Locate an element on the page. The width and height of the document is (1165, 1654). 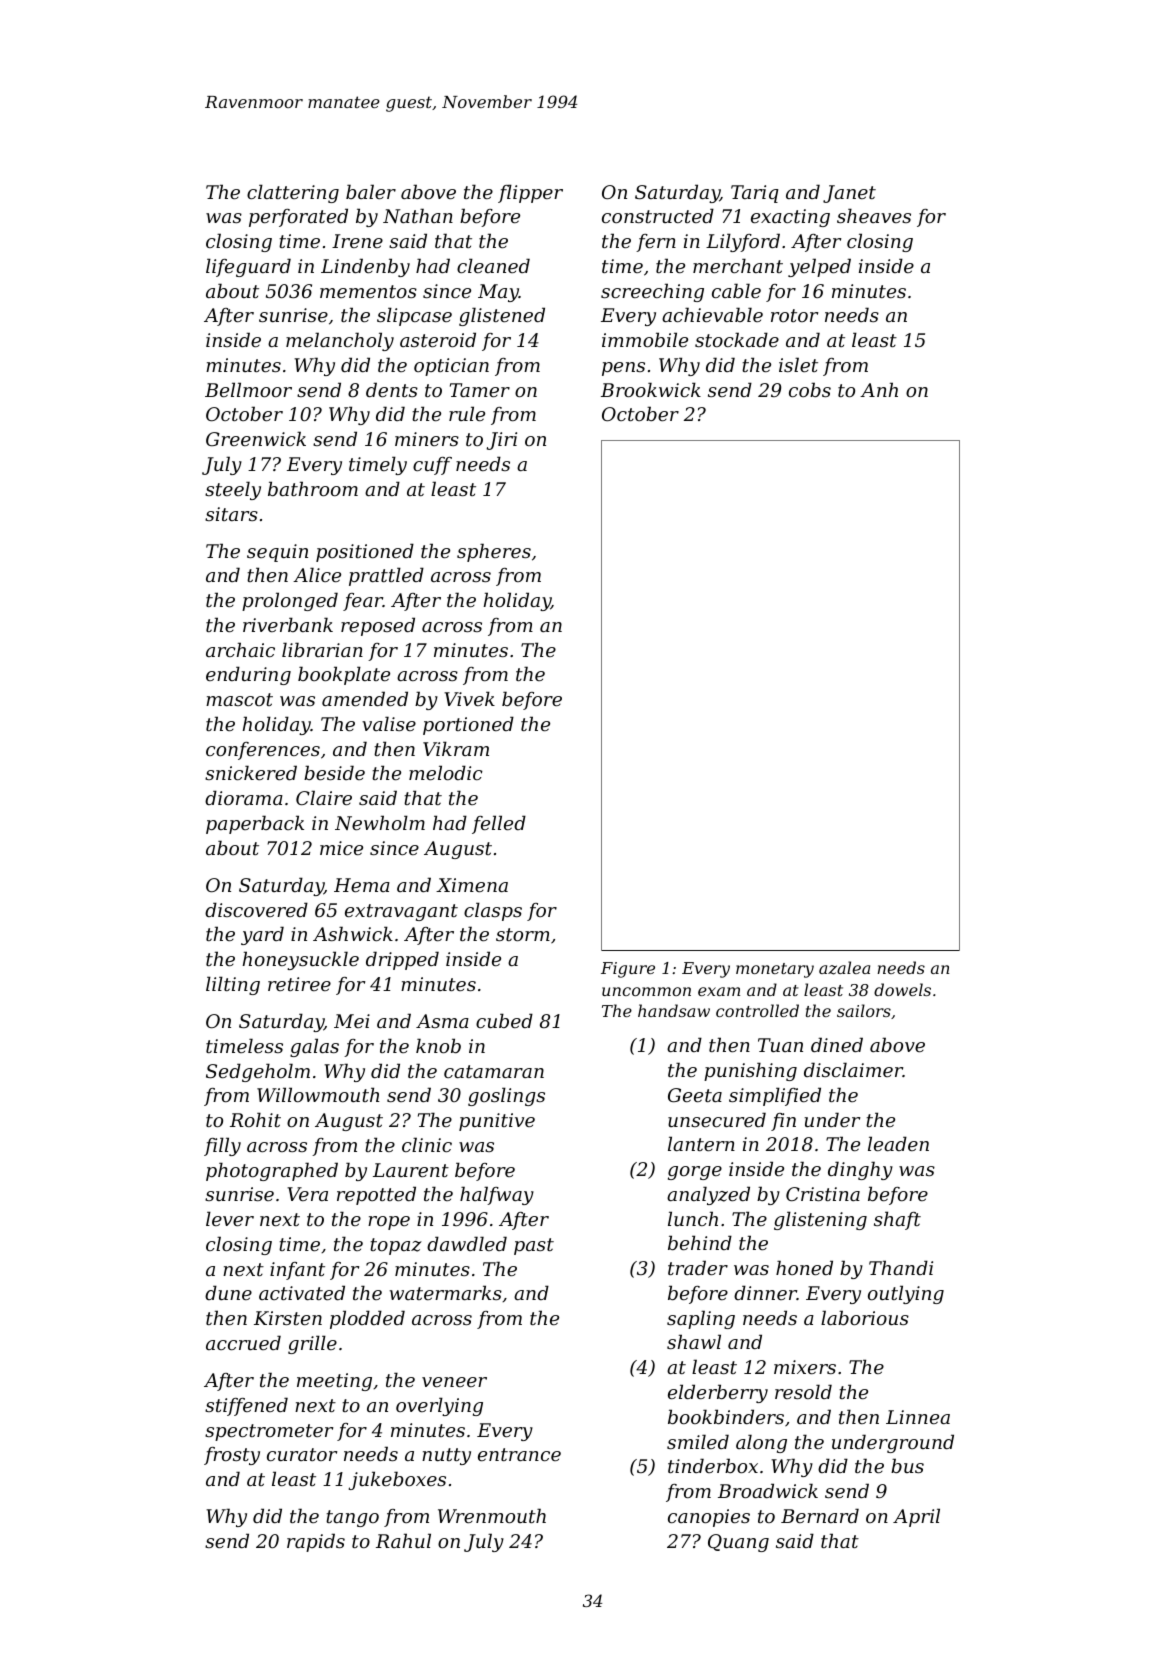
veneer is located at coordinates (454, 1382).
